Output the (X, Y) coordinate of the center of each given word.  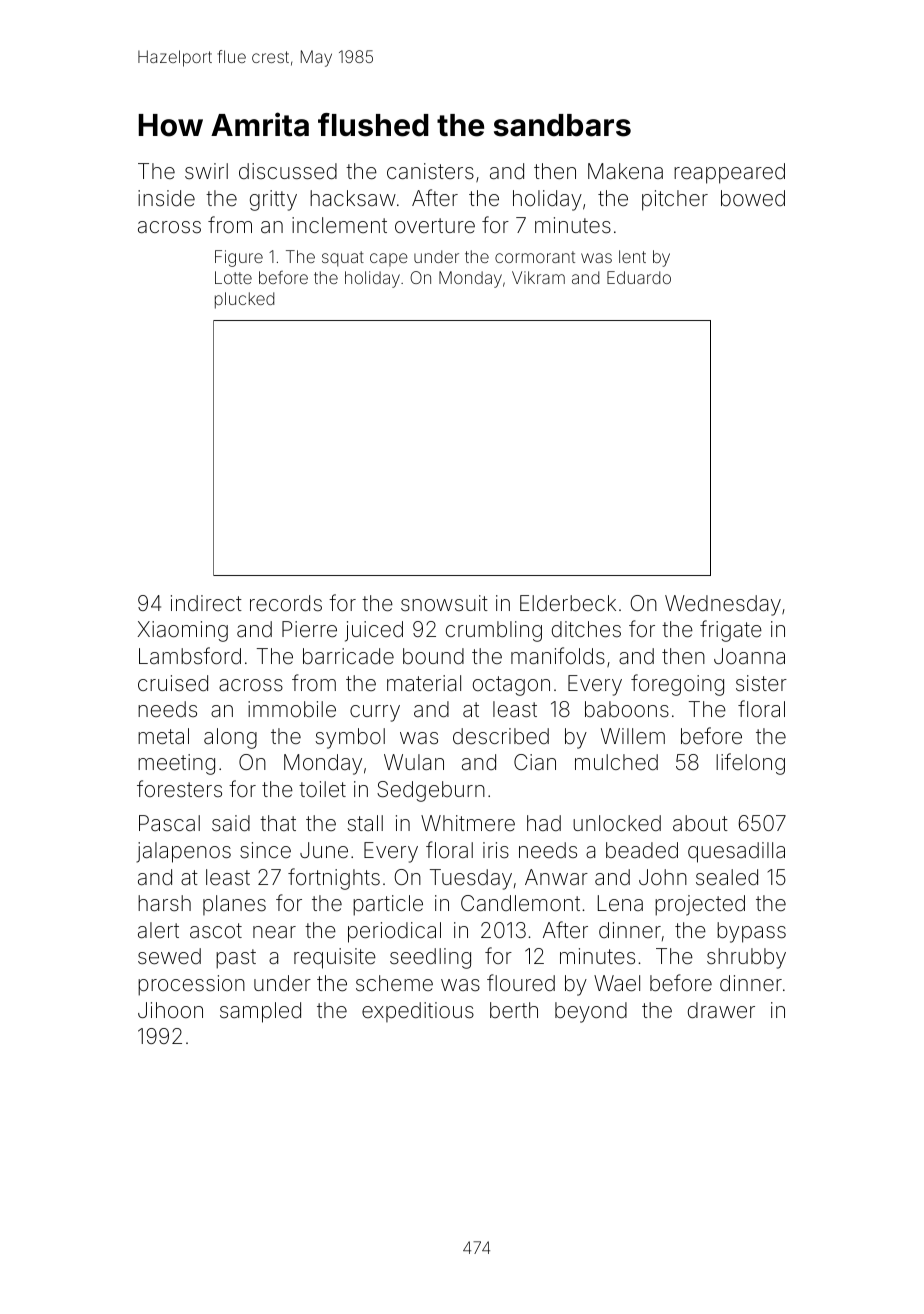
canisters (430, 171)
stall (365, 823)
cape (389, 259)
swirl (206, 171)
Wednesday (723, 605)
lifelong (750, 764)
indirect (206, 603)
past (236, 959)
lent (632, 256)
